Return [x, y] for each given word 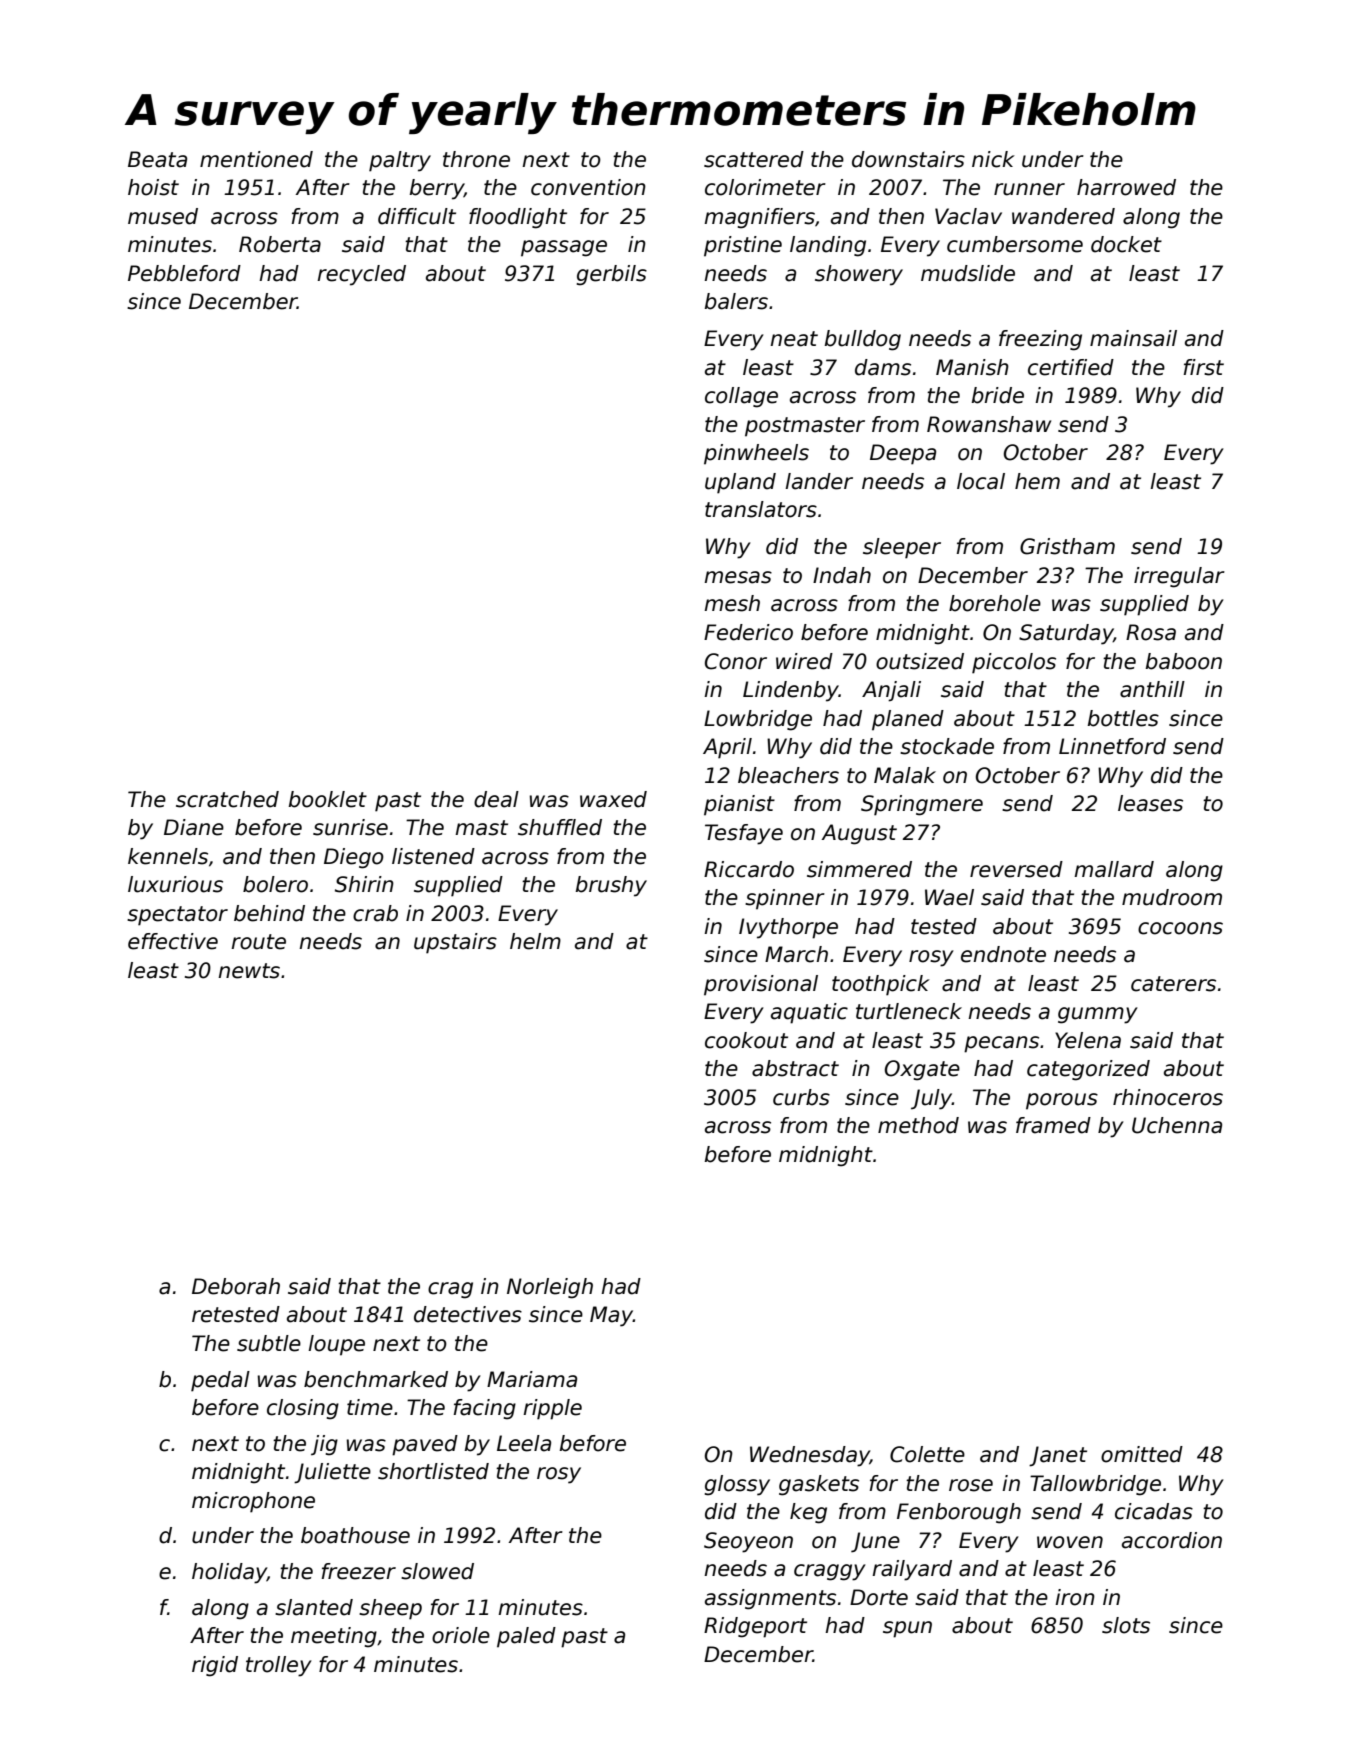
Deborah [236, 1286]
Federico [748, 632]
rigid [215, 1666]
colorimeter [765, 187]
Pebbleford [184, 273]
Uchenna [1177, 1125]
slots [1126, 1625]
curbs [801, 1097]
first [1204, 367]
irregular [1179, 577]
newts [249, 971]
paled [526, 1637]
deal [496, 799]
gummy [1098, 1015]
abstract [795, 1068]
